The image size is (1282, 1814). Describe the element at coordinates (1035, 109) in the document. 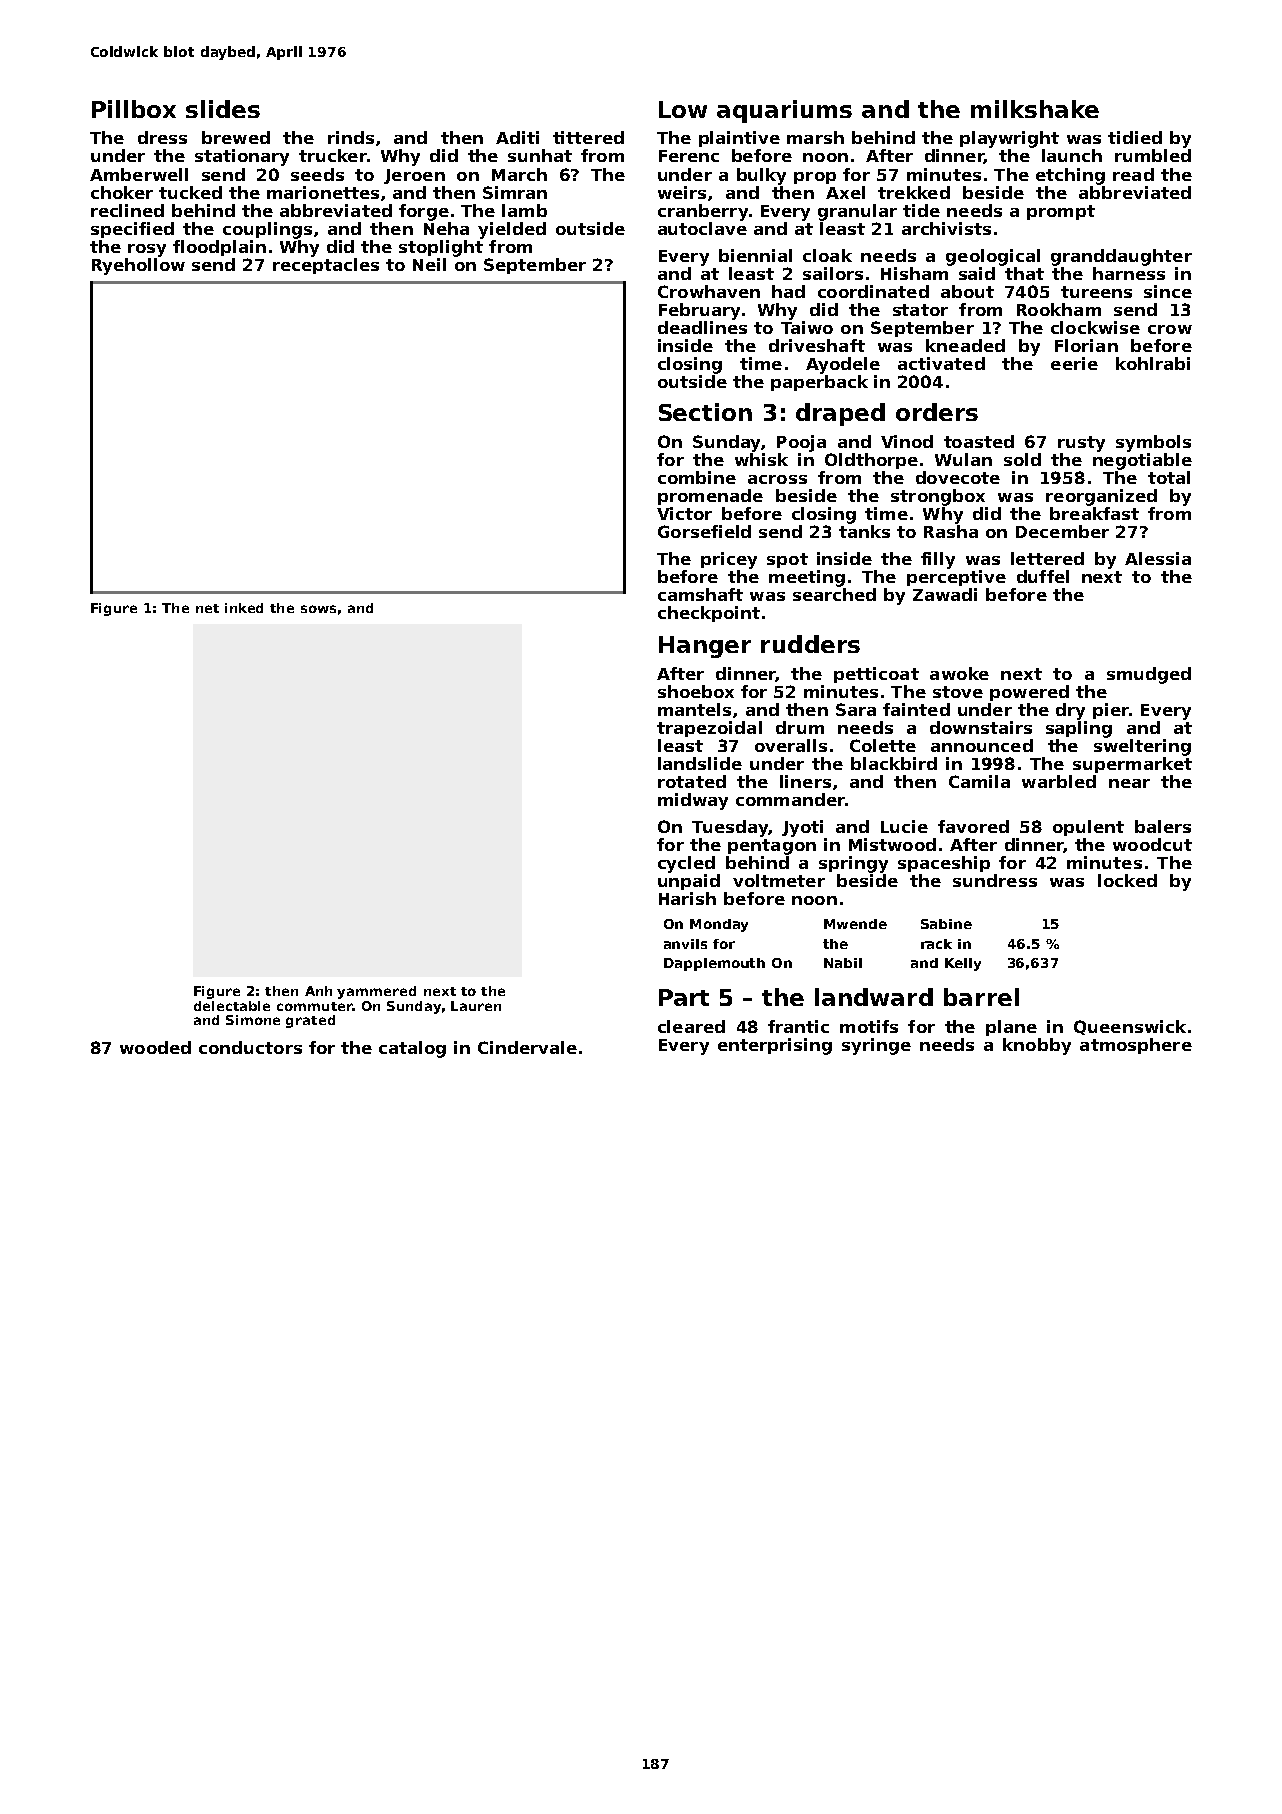

I see `milkshake` at that location.
